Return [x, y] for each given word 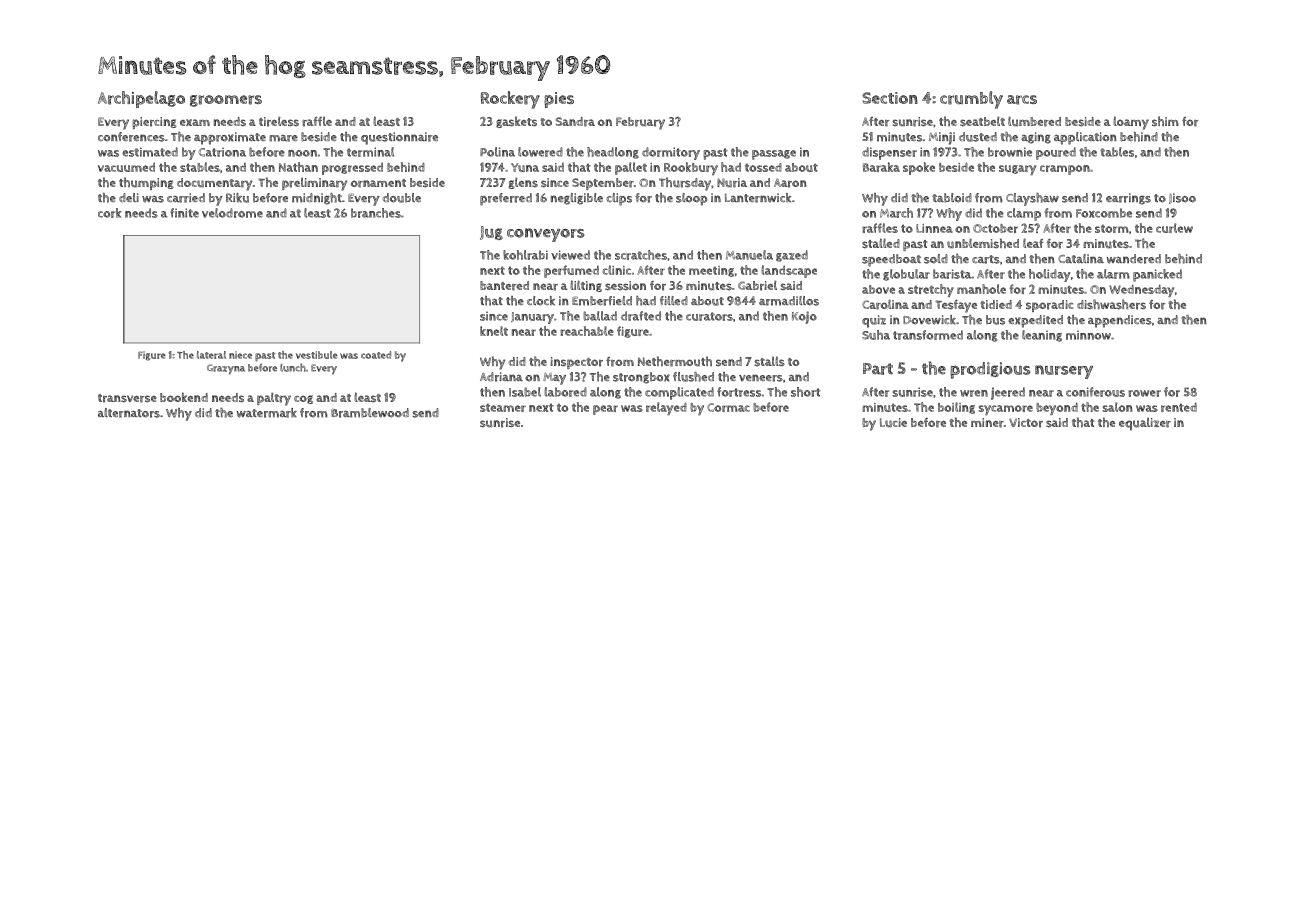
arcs [1022, 100]
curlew [1174, 228]
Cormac [728, 407]
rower [1144, 393]
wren [974, 393]
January [532, 318]
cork [110, 213]
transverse [127, 398]
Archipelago [141, 99]
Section [890, 98]
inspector [576, 363]
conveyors [545, 235]
